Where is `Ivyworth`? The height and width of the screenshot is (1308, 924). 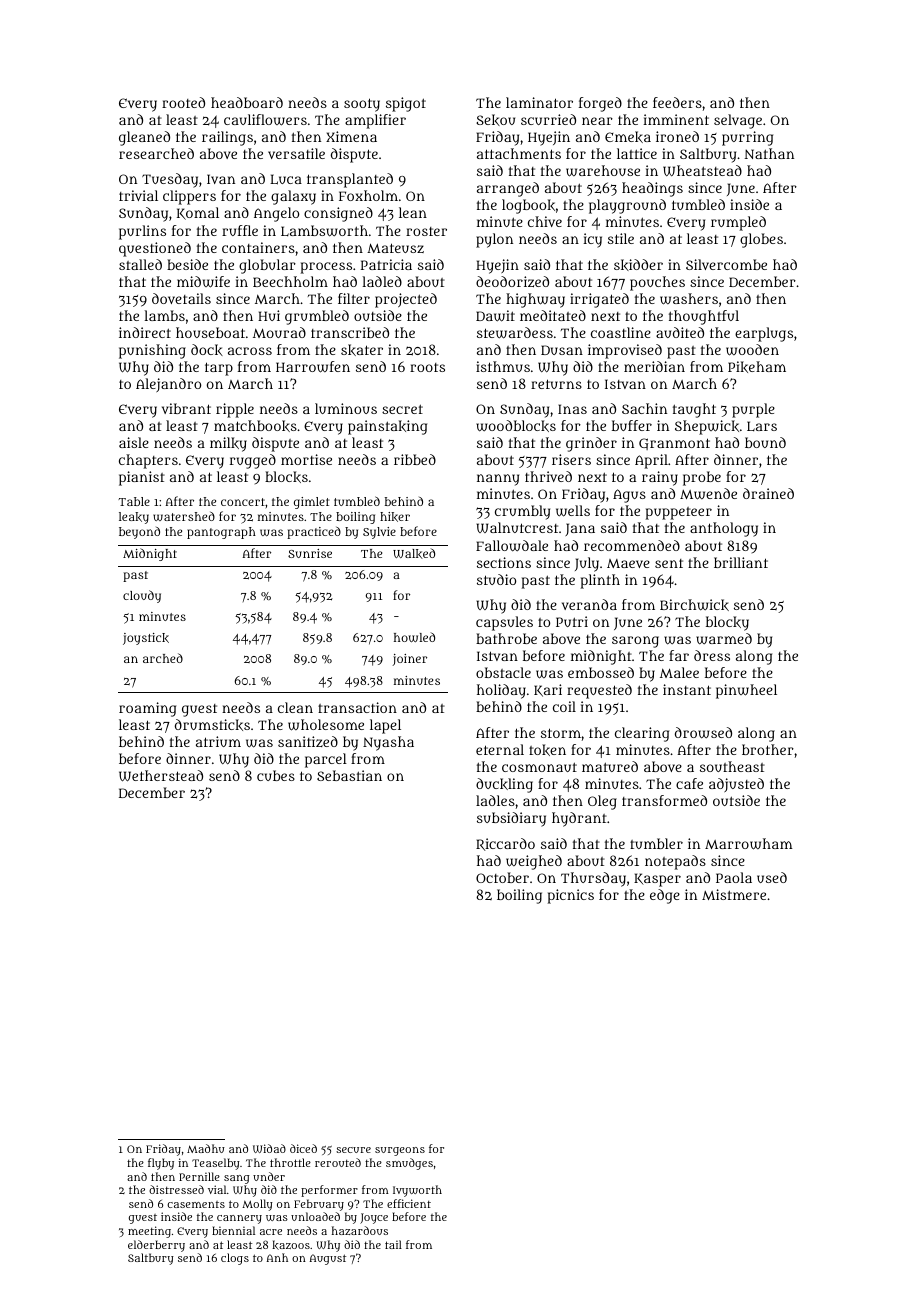 Ivyworth is located at coordinates (417, 1191).
